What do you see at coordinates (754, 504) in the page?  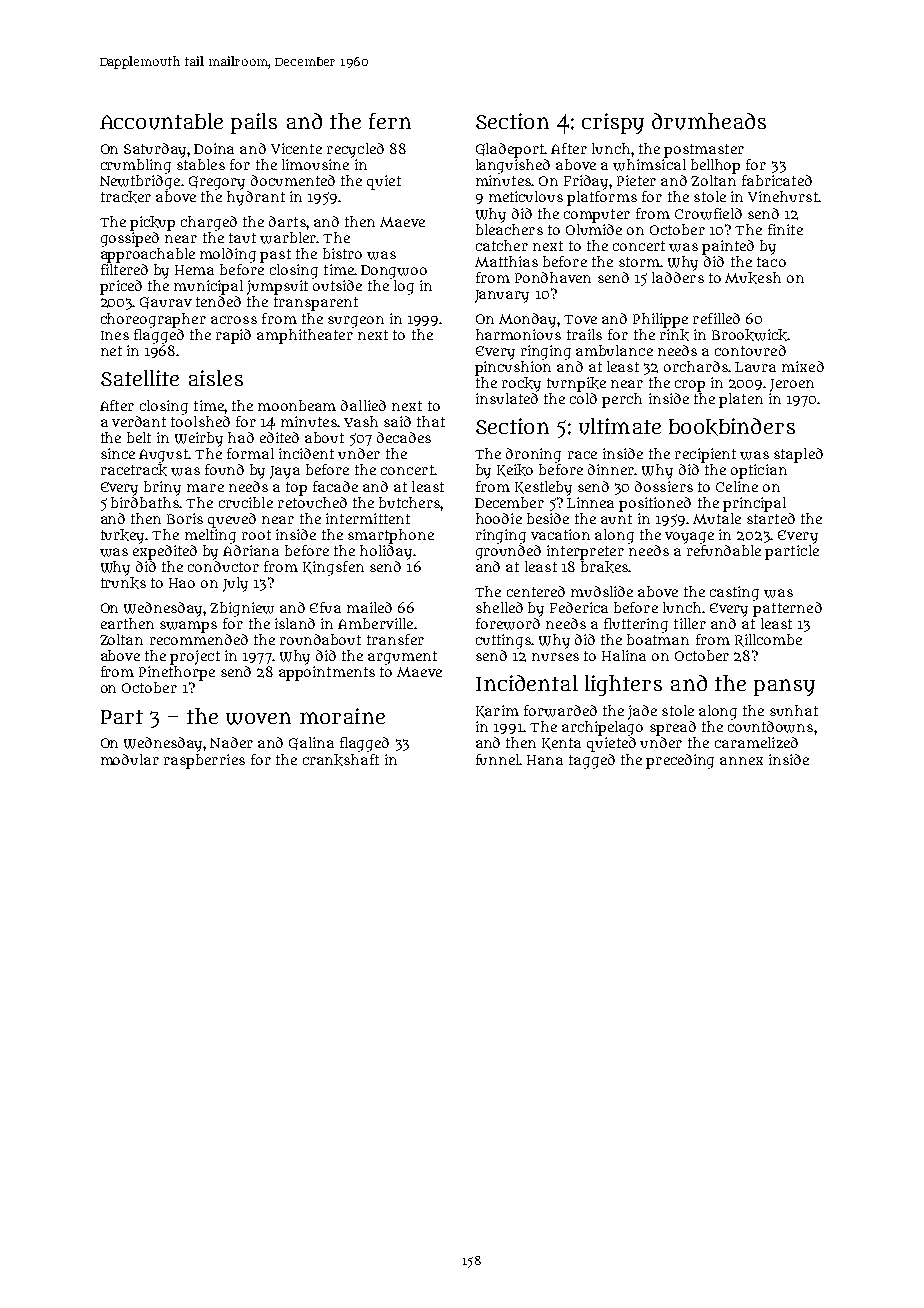 I see `principal` at bounding box center [754, 504].
